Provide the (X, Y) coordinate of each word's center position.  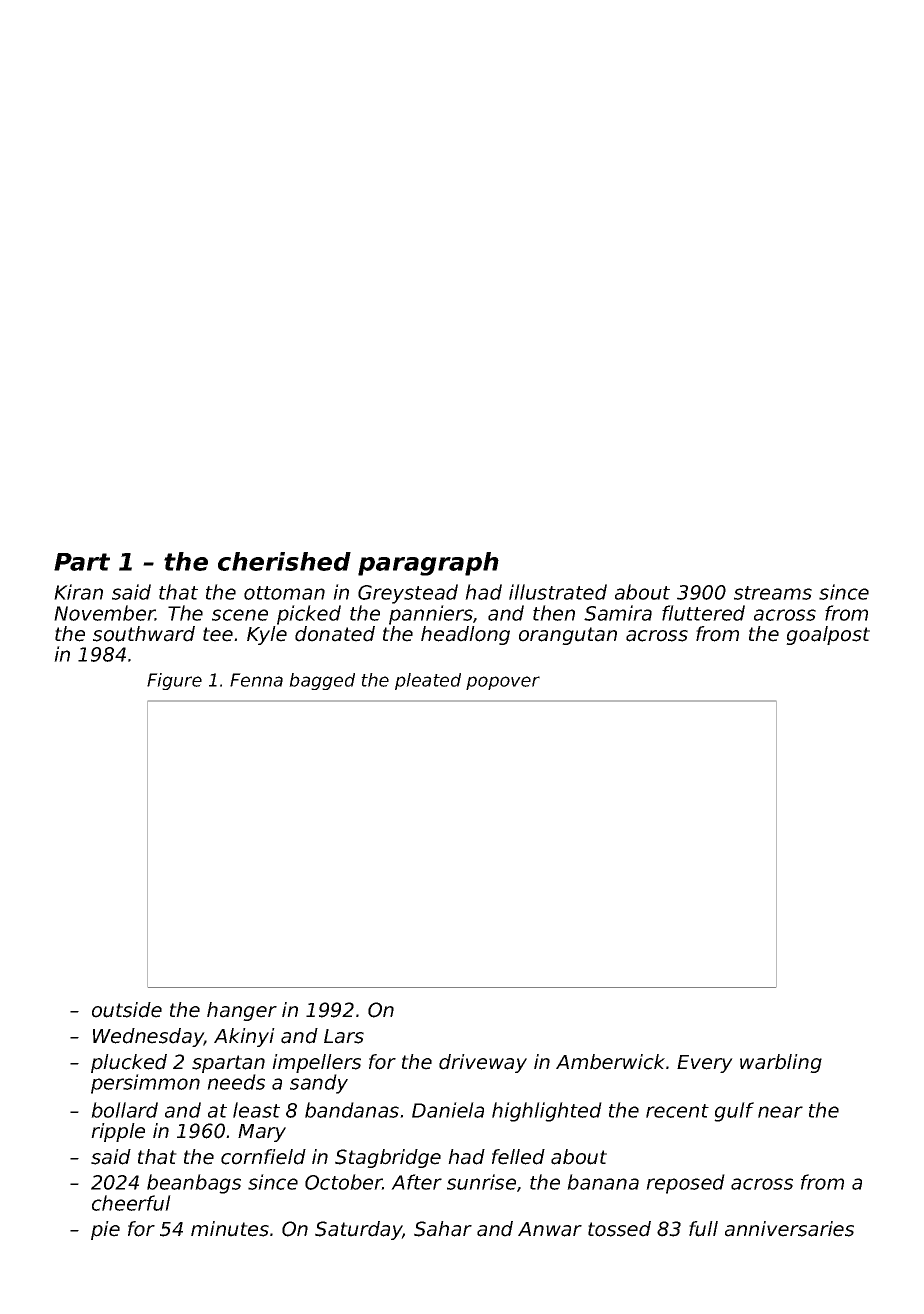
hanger (242, 1011)
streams (773, 593)
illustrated (558, 592)
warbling (781, 1063)
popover (503, 683)
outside (127, 1010)
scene (240, 615)
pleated (428, 681)
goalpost (828, 635)
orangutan (568, 636)
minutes (230, 1229)
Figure (174, 681)
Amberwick (610, 1062)
